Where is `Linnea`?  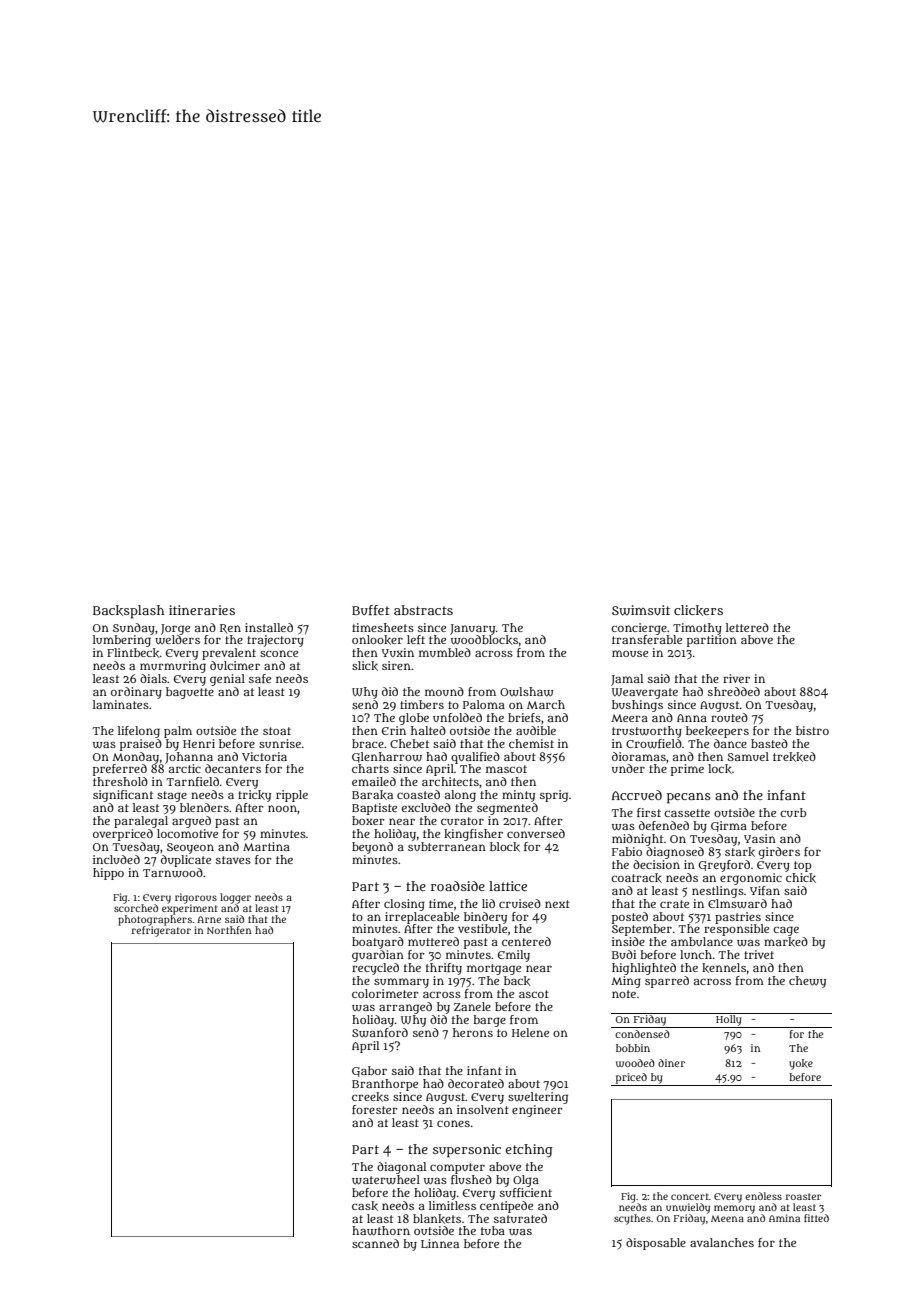 Linnea is located at coordinates (440, 1243).
